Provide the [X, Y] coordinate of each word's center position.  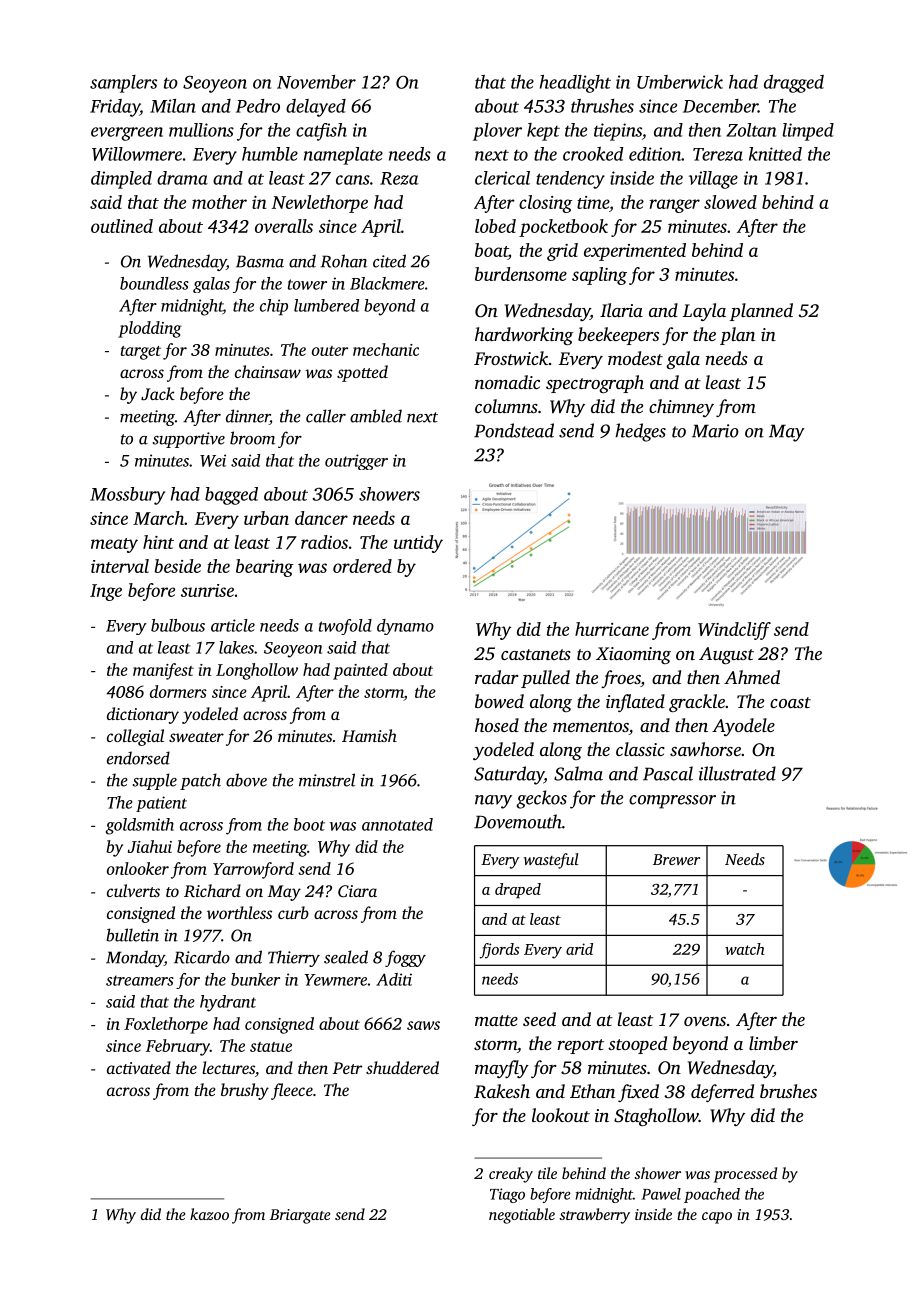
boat [491, 250]
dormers [178, 691]
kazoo [209, 1214]
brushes [788, 1091]
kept [543, 132]
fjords [499, 951]
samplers [123, 84]
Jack [158, 394]
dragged [794, 84]
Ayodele [743, 727]
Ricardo [202, 957]
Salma [578, 773]
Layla [704, 312]
